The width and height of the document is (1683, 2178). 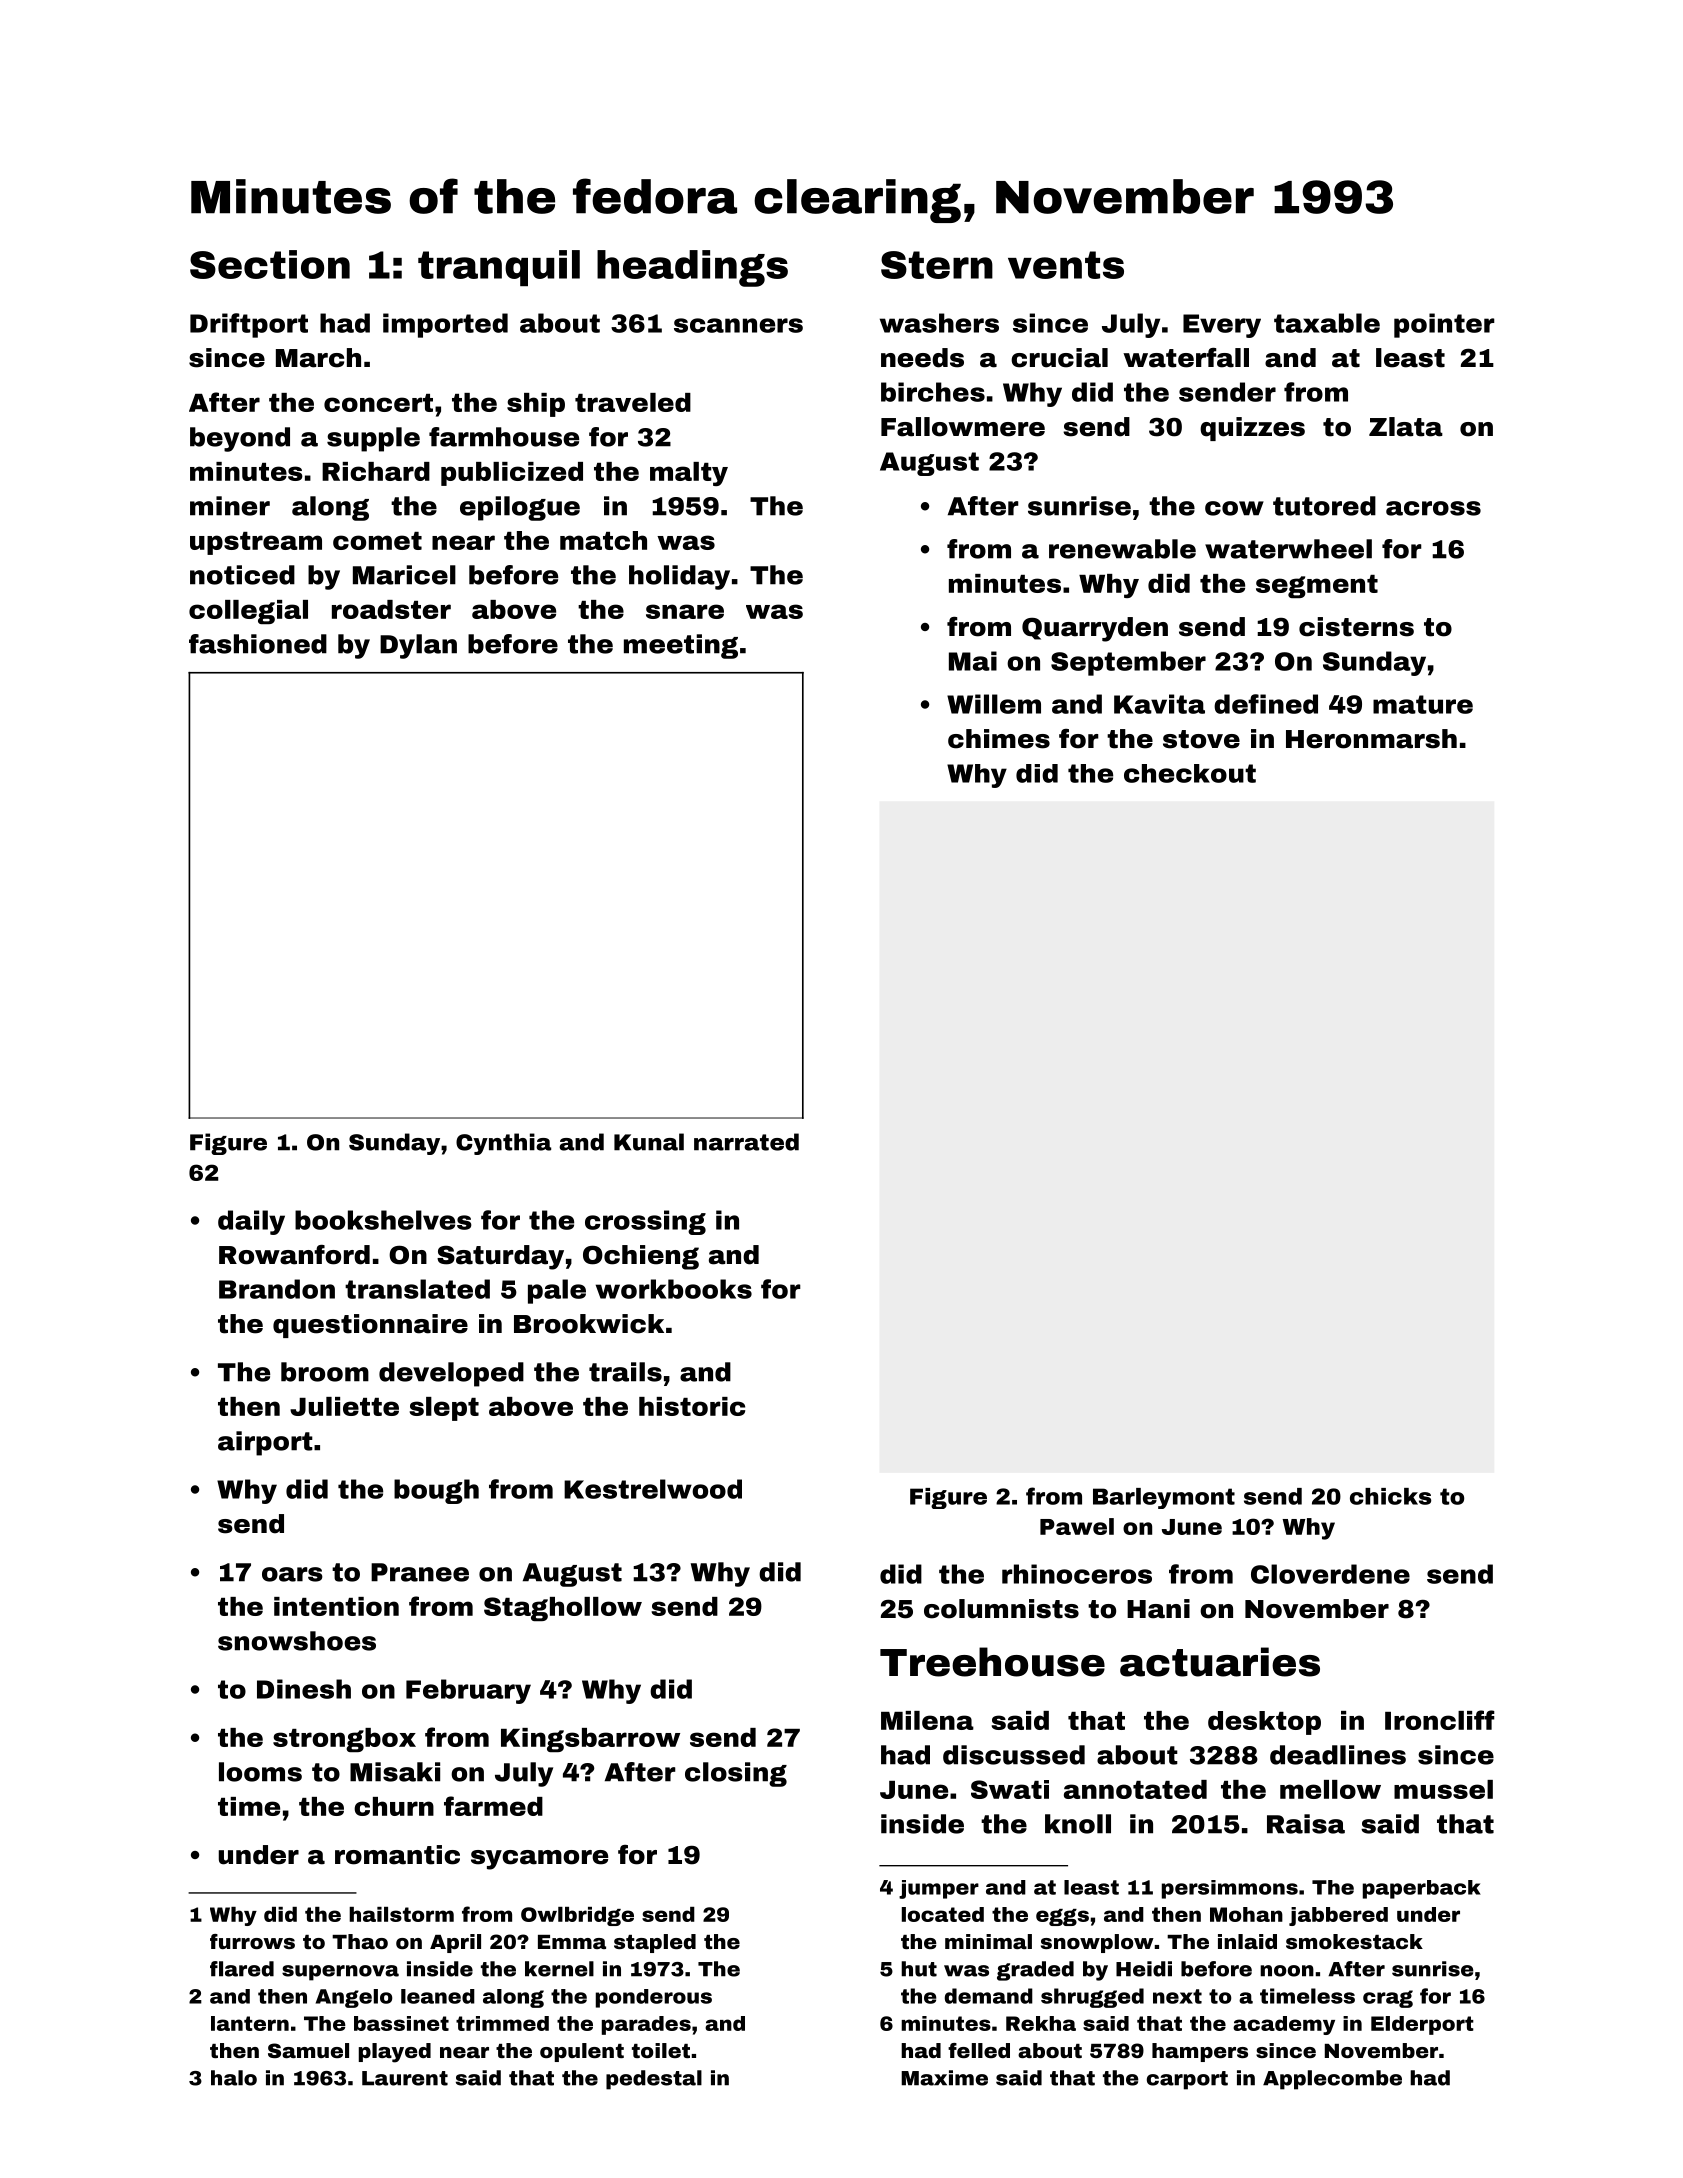 I want to click on Maxime, so click(x=944, y=2078).
